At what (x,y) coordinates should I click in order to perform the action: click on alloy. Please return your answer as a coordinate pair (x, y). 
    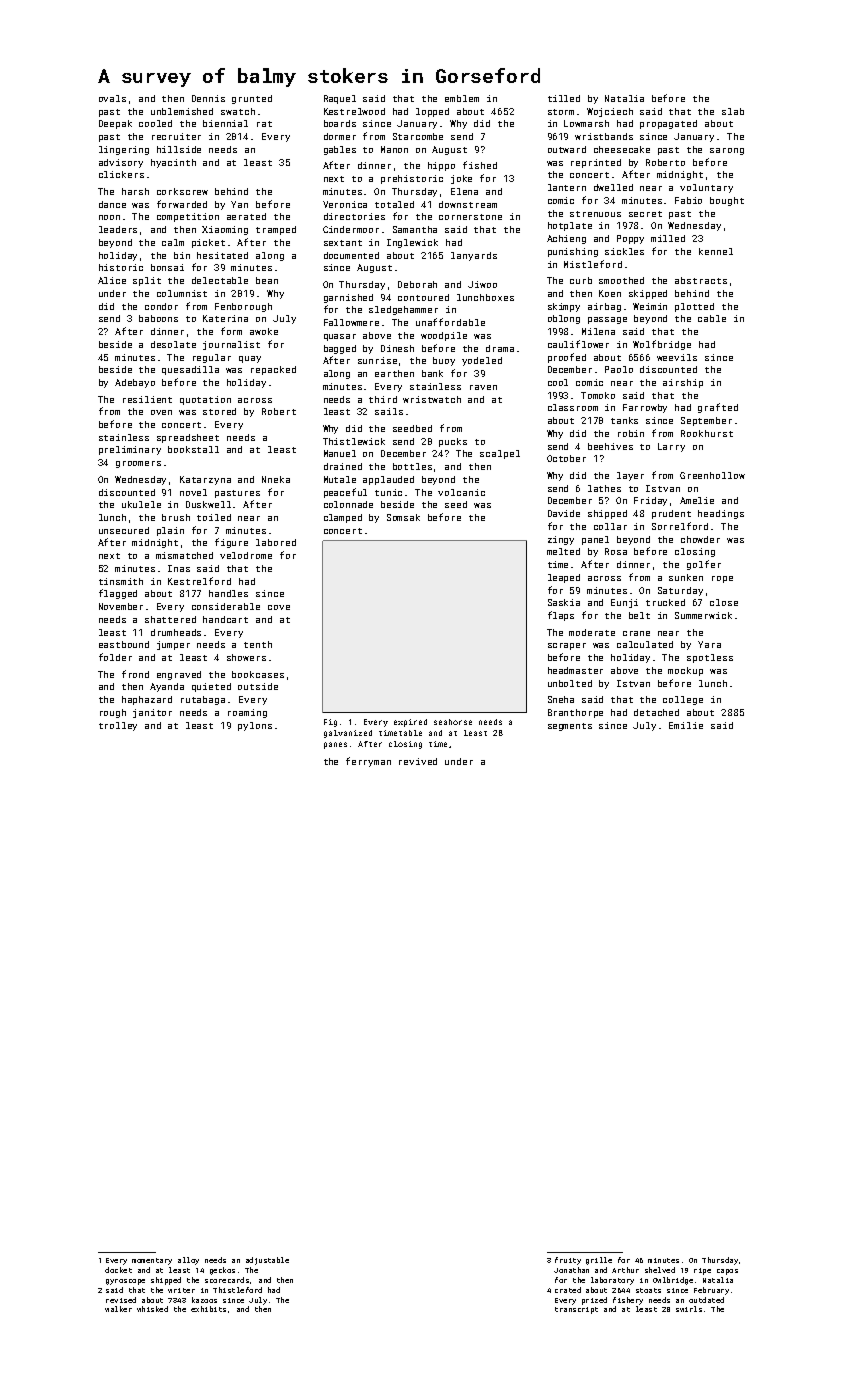
    Looking at the image, I should click on (188, 1261).
